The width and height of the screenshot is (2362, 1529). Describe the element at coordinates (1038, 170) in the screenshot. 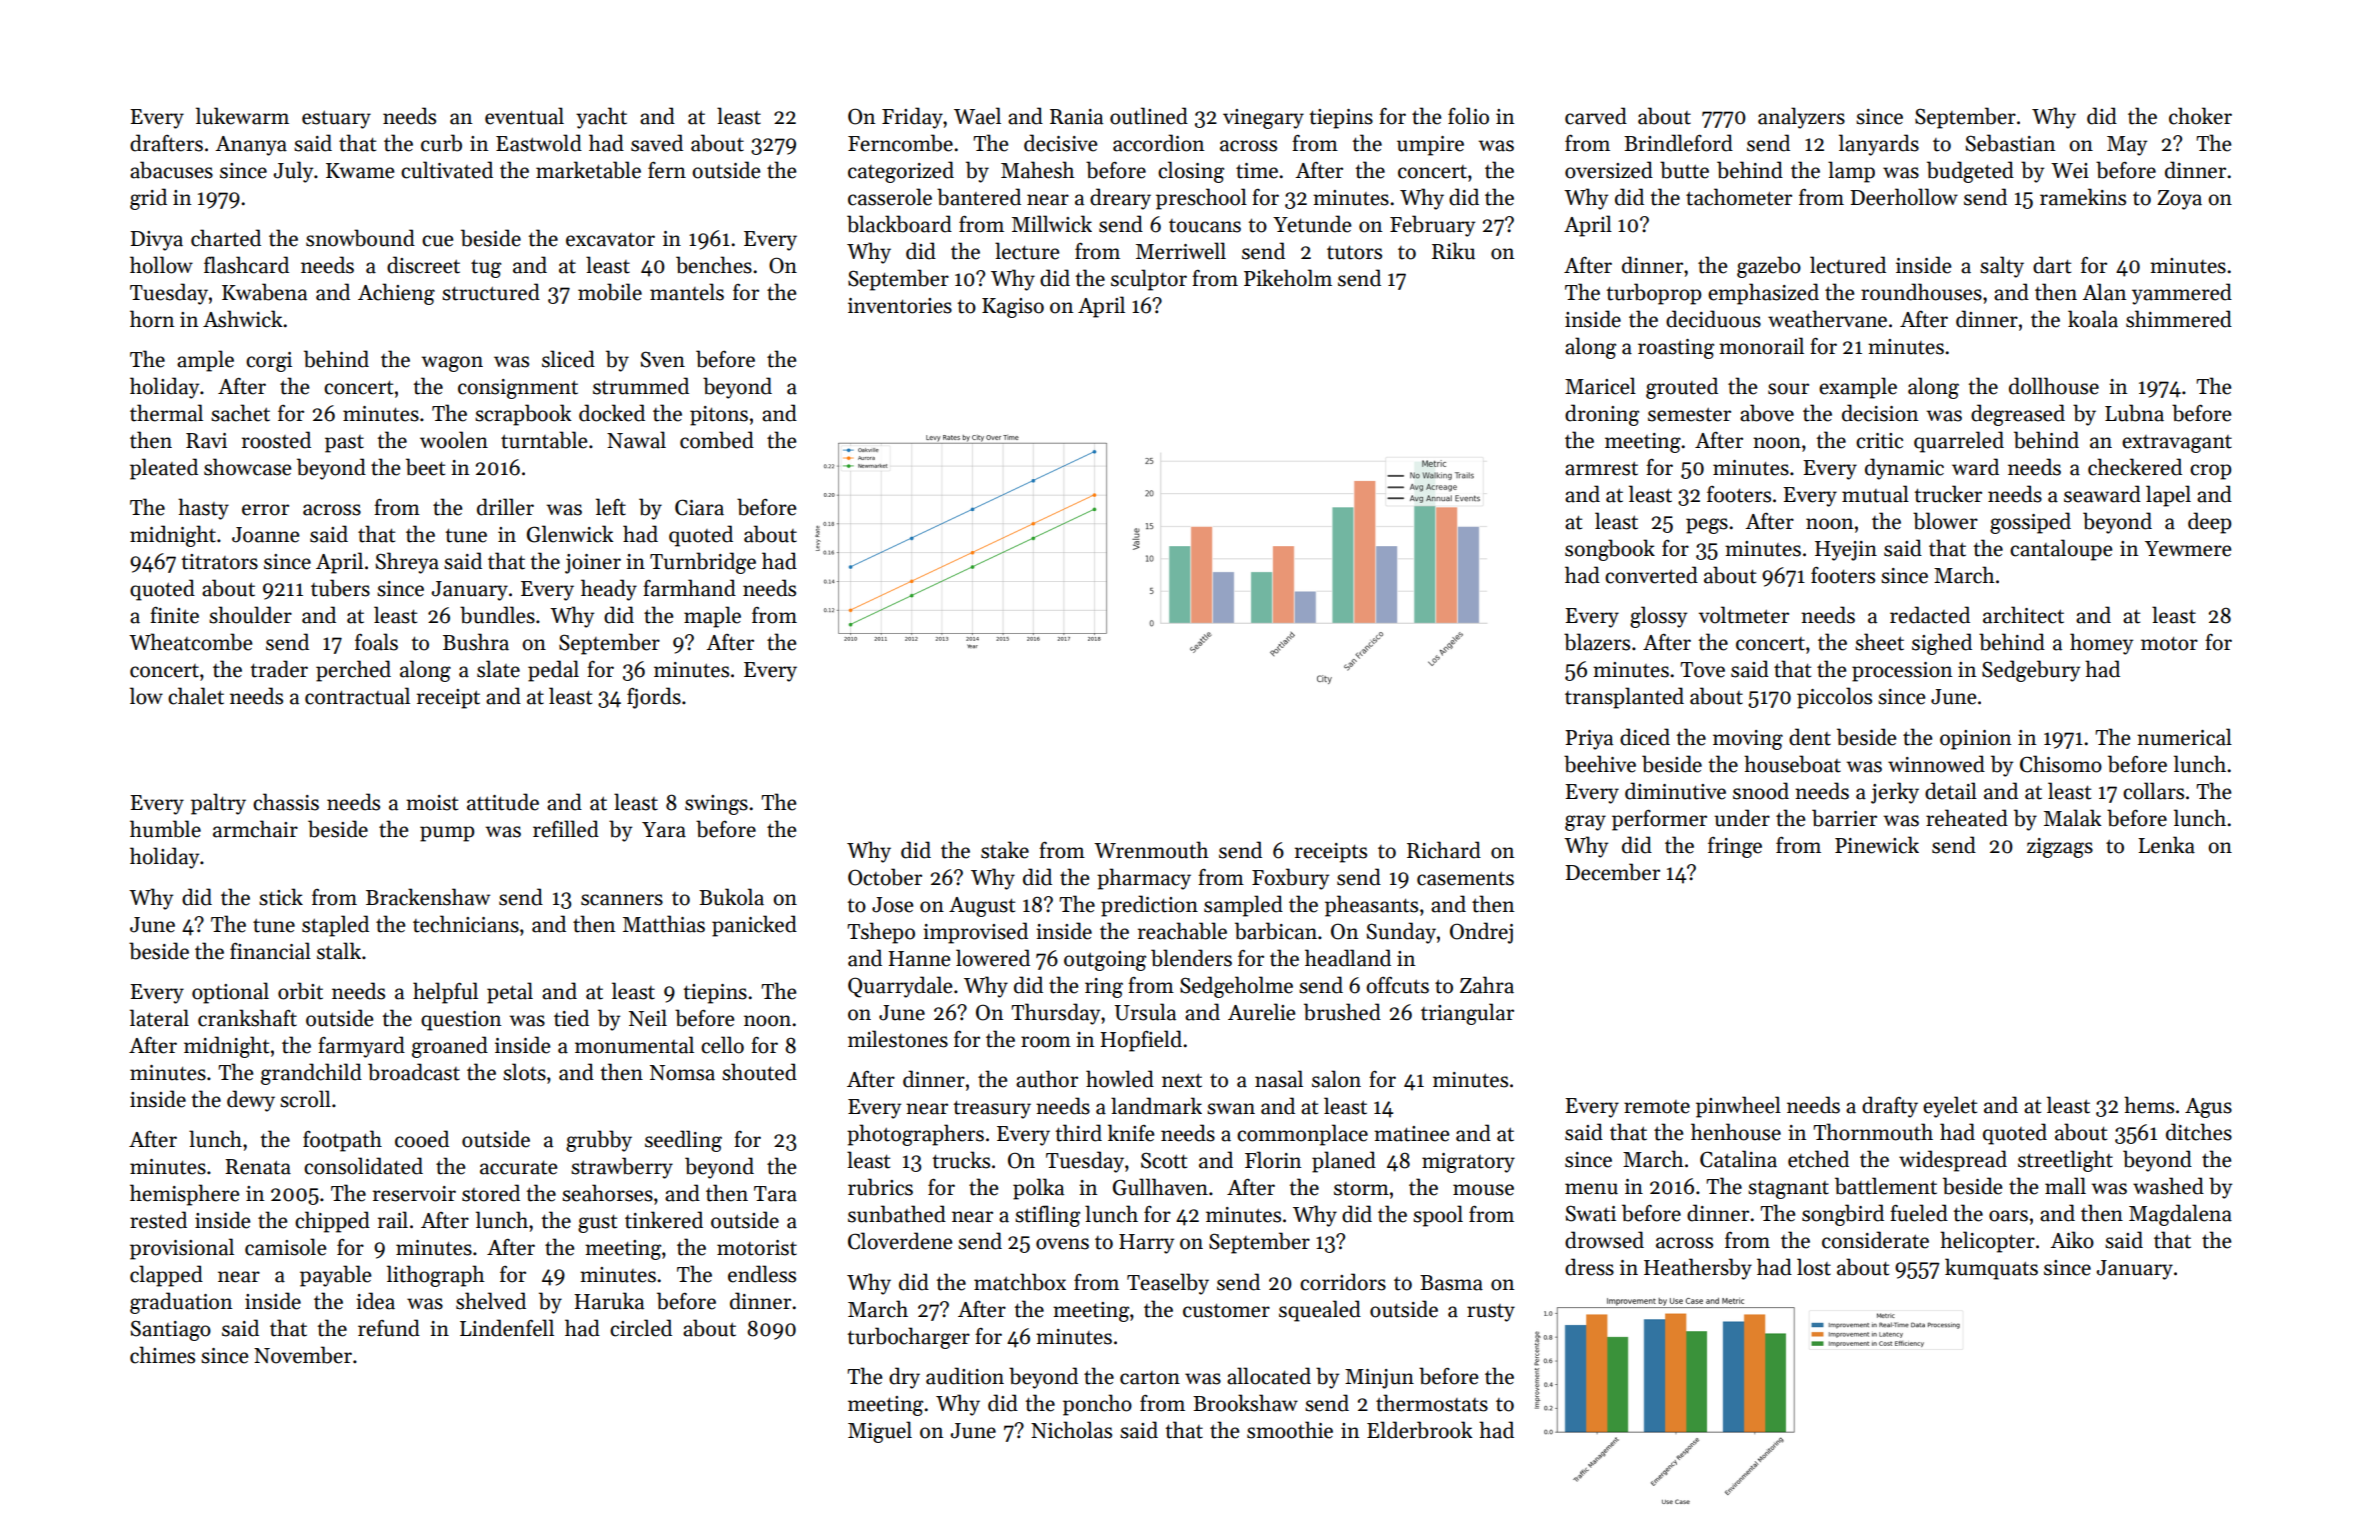

I see `Mahesh` at that location.
